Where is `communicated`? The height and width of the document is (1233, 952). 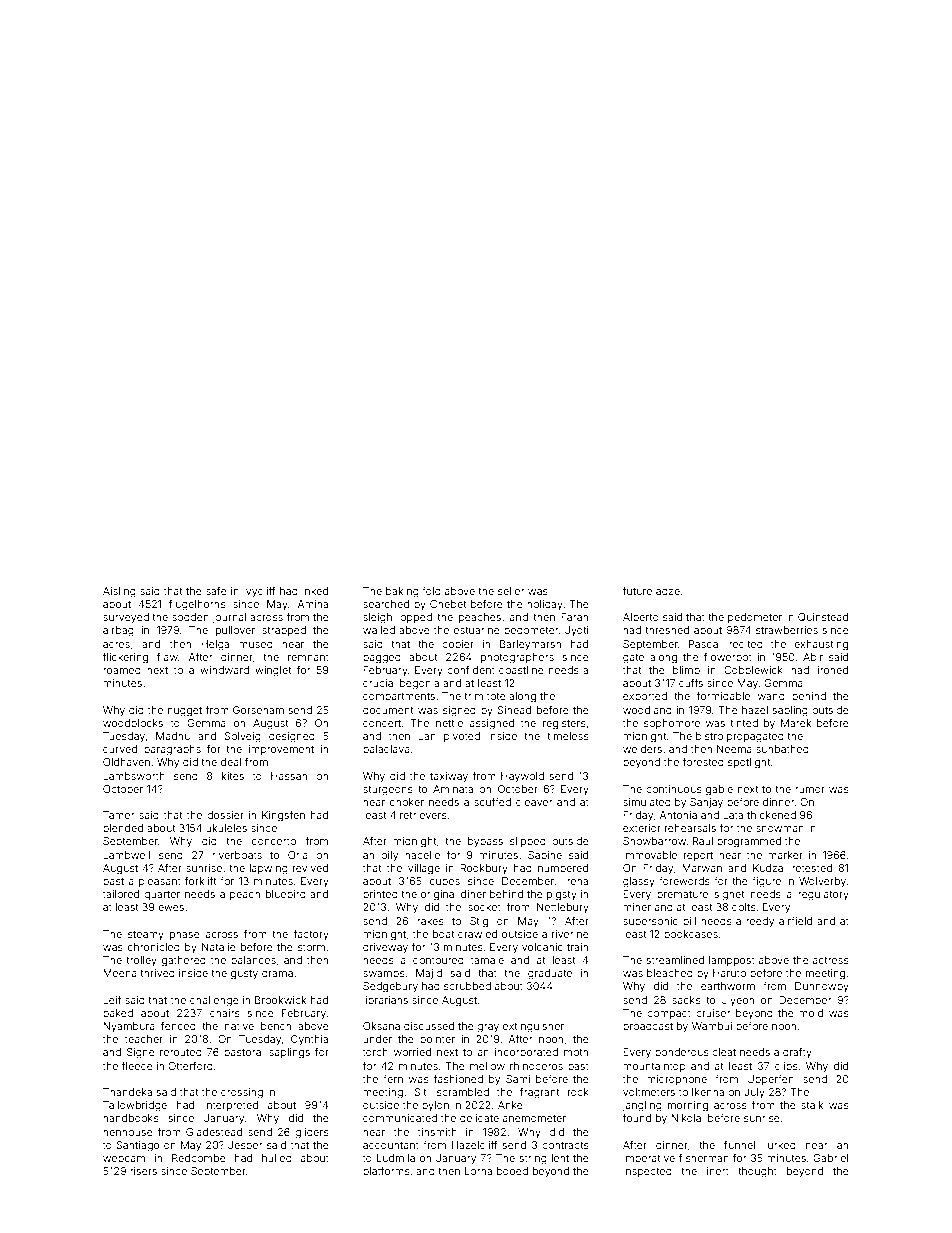 communicated is located at coordinates (400, 1118).
